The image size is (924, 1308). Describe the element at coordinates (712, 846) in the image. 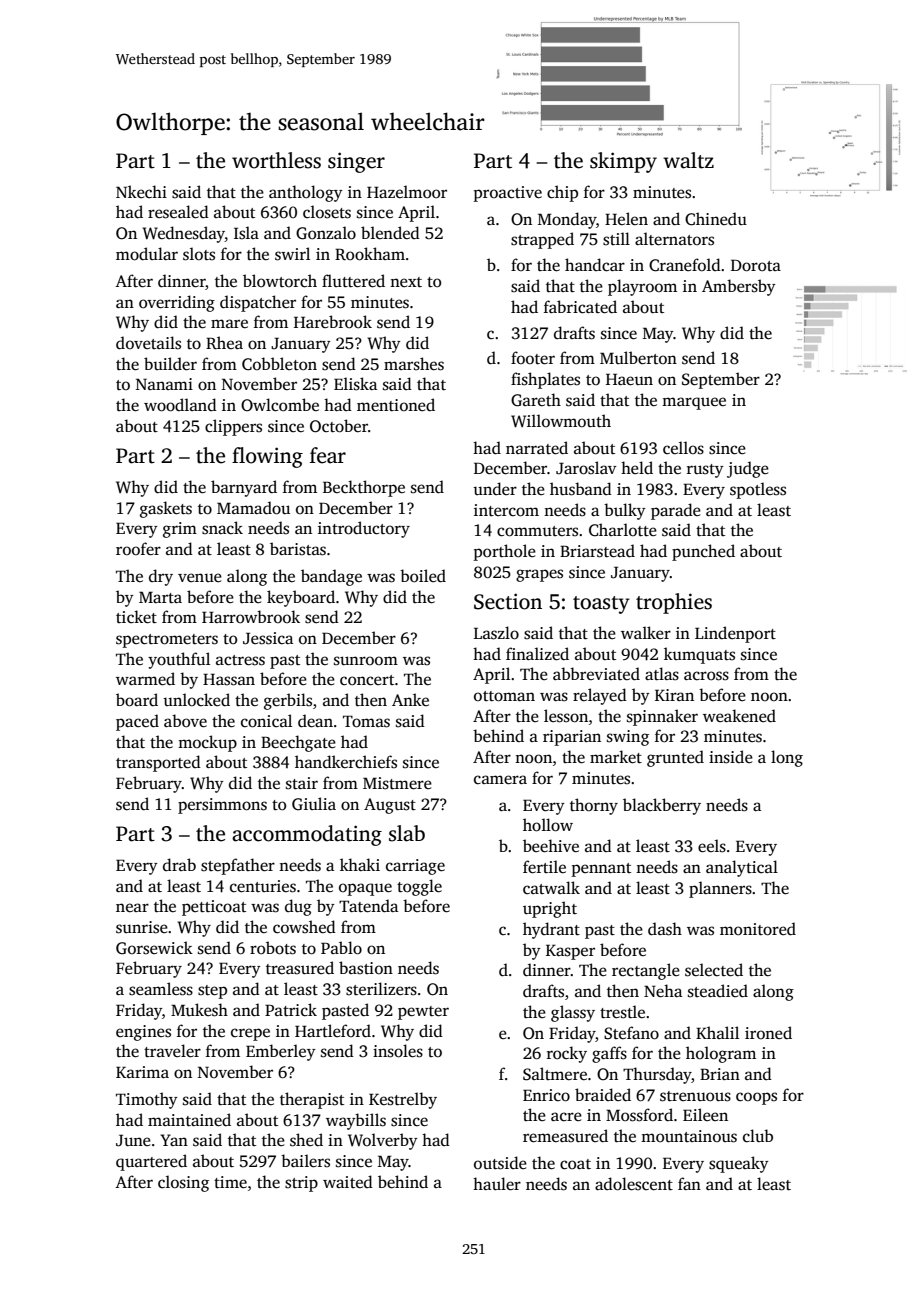

I see `eels` at that location.
